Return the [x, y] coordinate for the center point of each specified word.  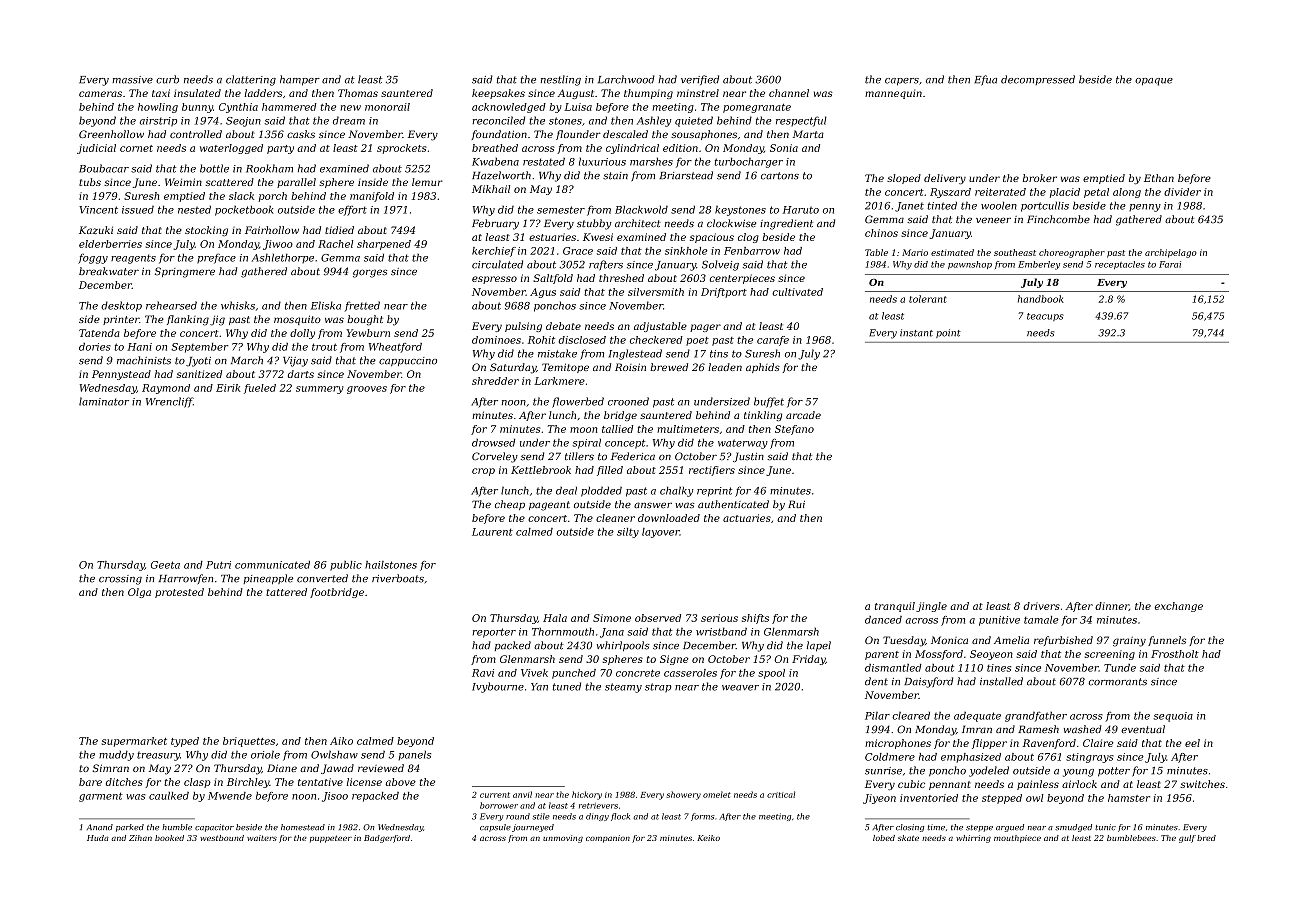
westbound [222, 838]
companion [608, 839]
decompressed [1038, 80]
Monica [949, 640]
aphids [763, 368]
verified [700, 80]
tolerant [928, 299]
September [199, 348]
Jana [612, 633]
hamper [300, 80]
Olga [139, 593]
